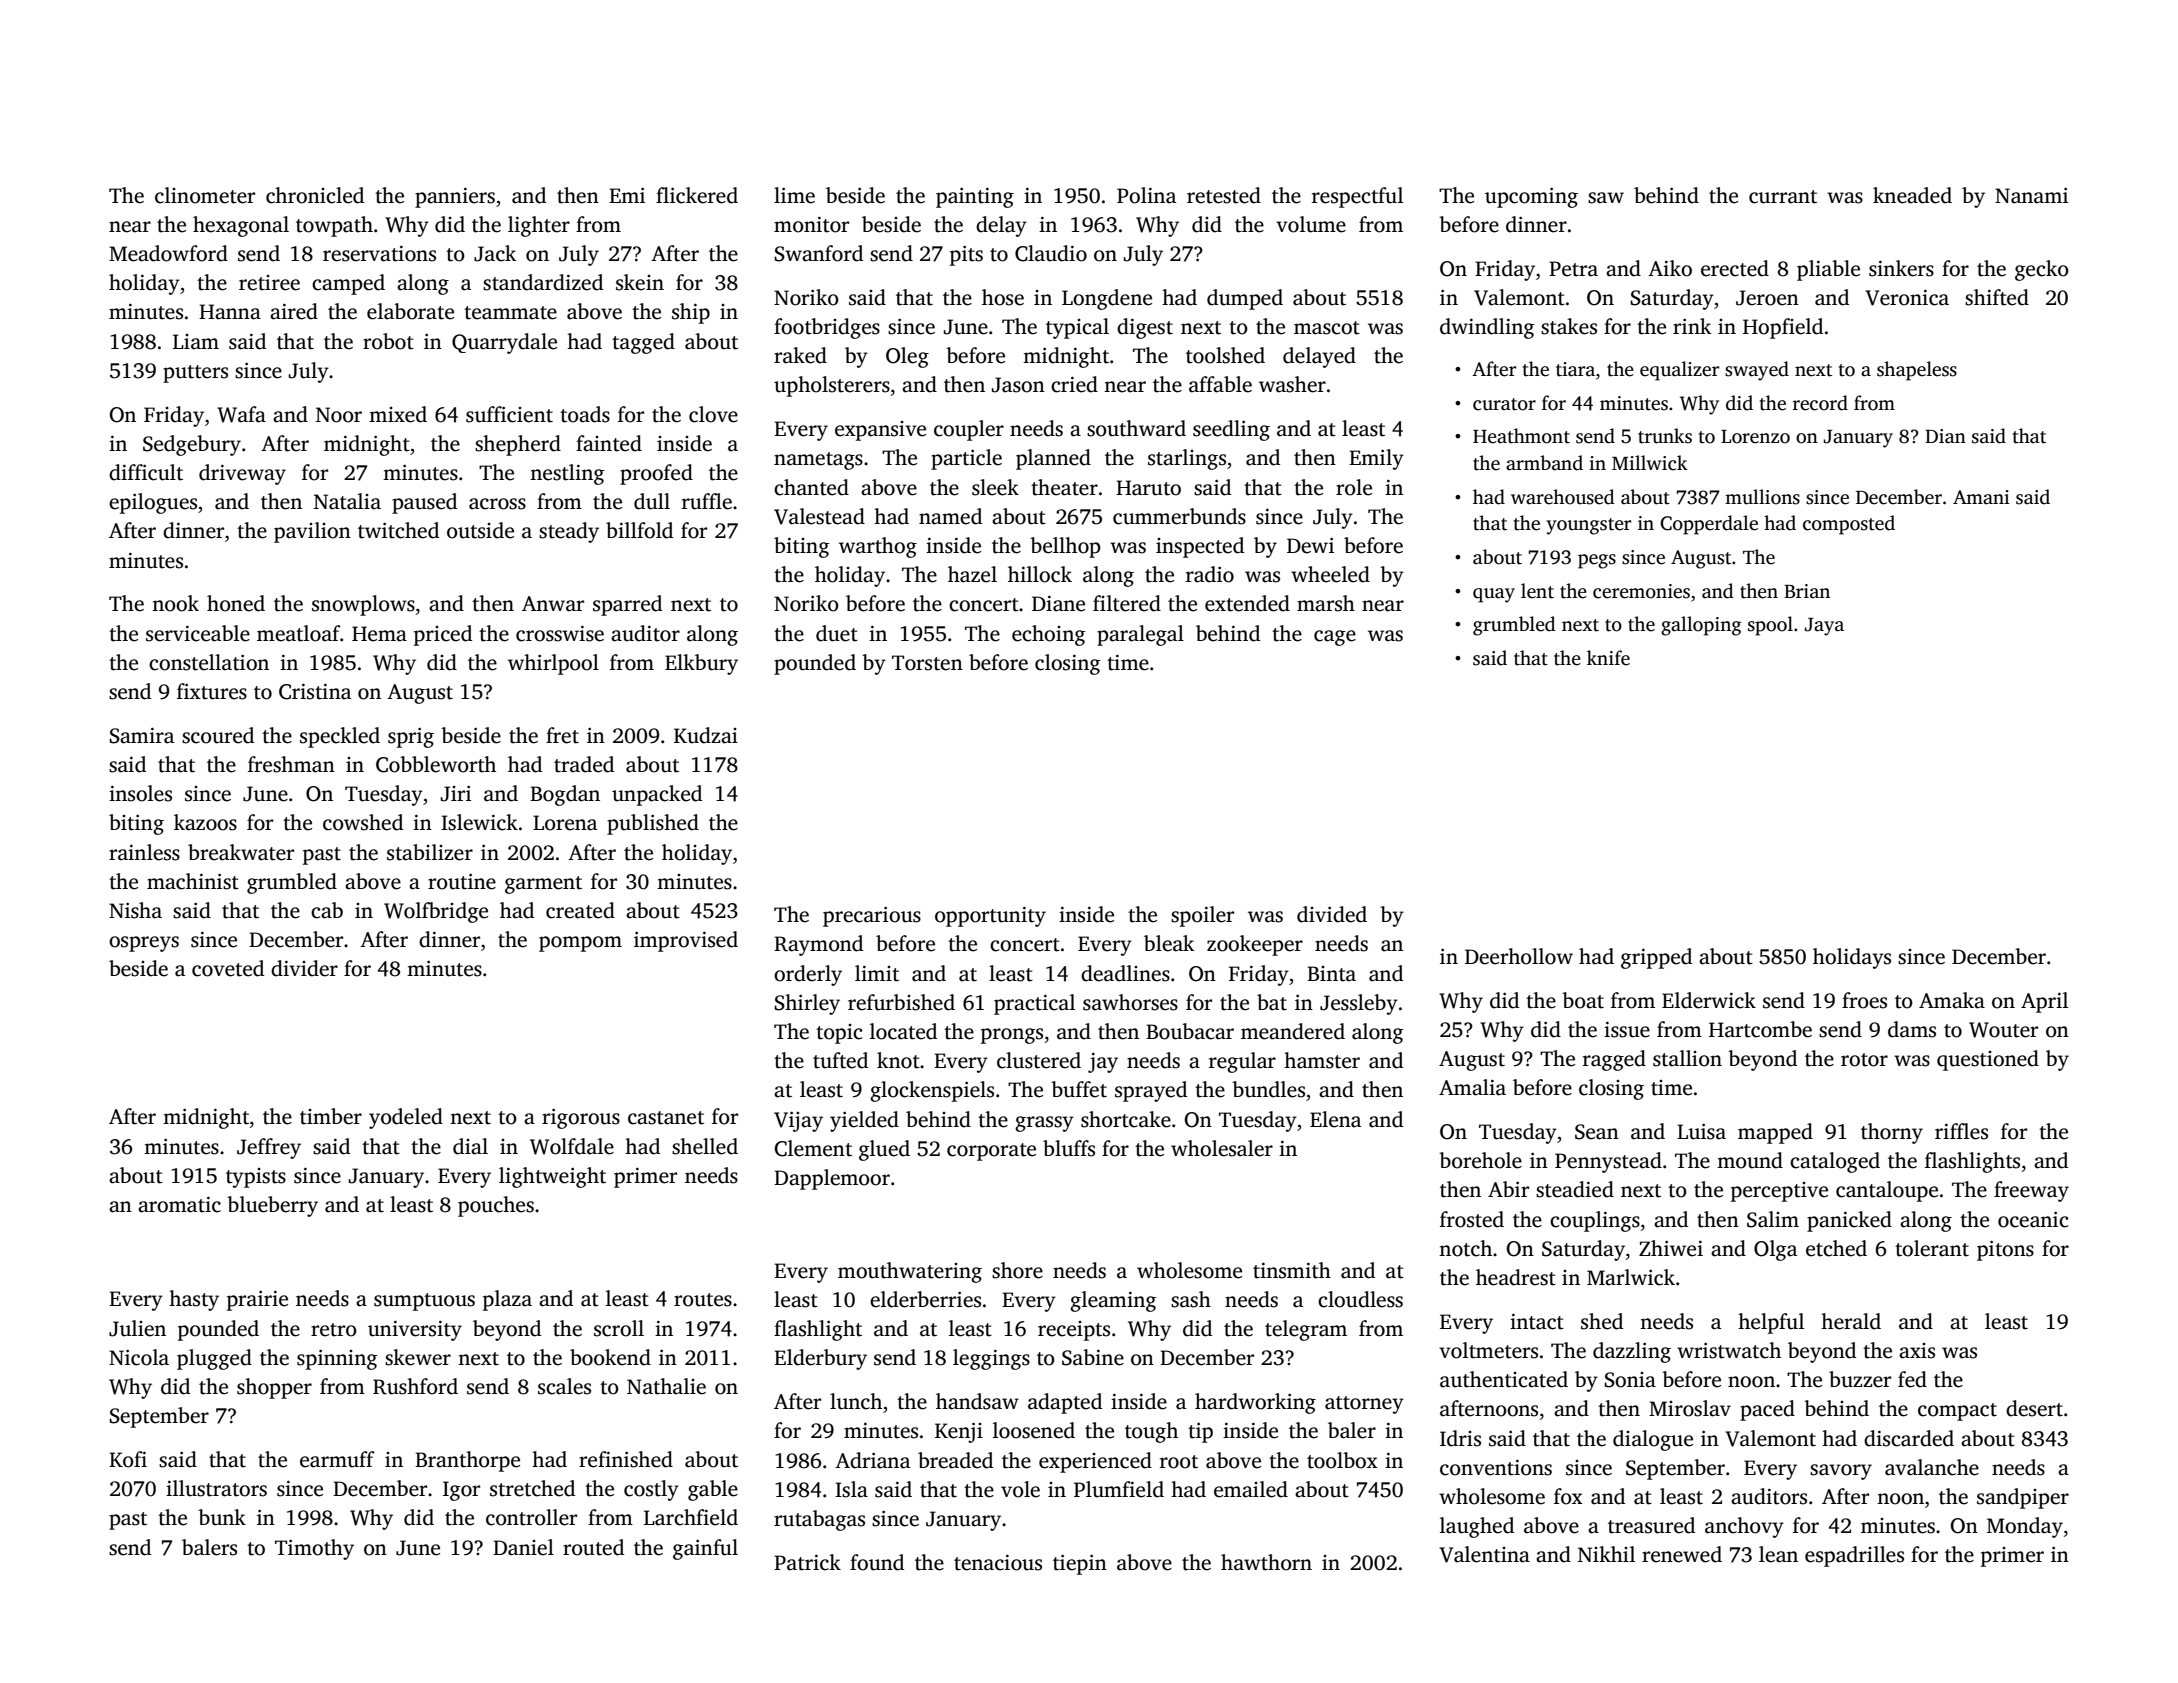  I want to click on Wolfbridge, so click(436, 912).
